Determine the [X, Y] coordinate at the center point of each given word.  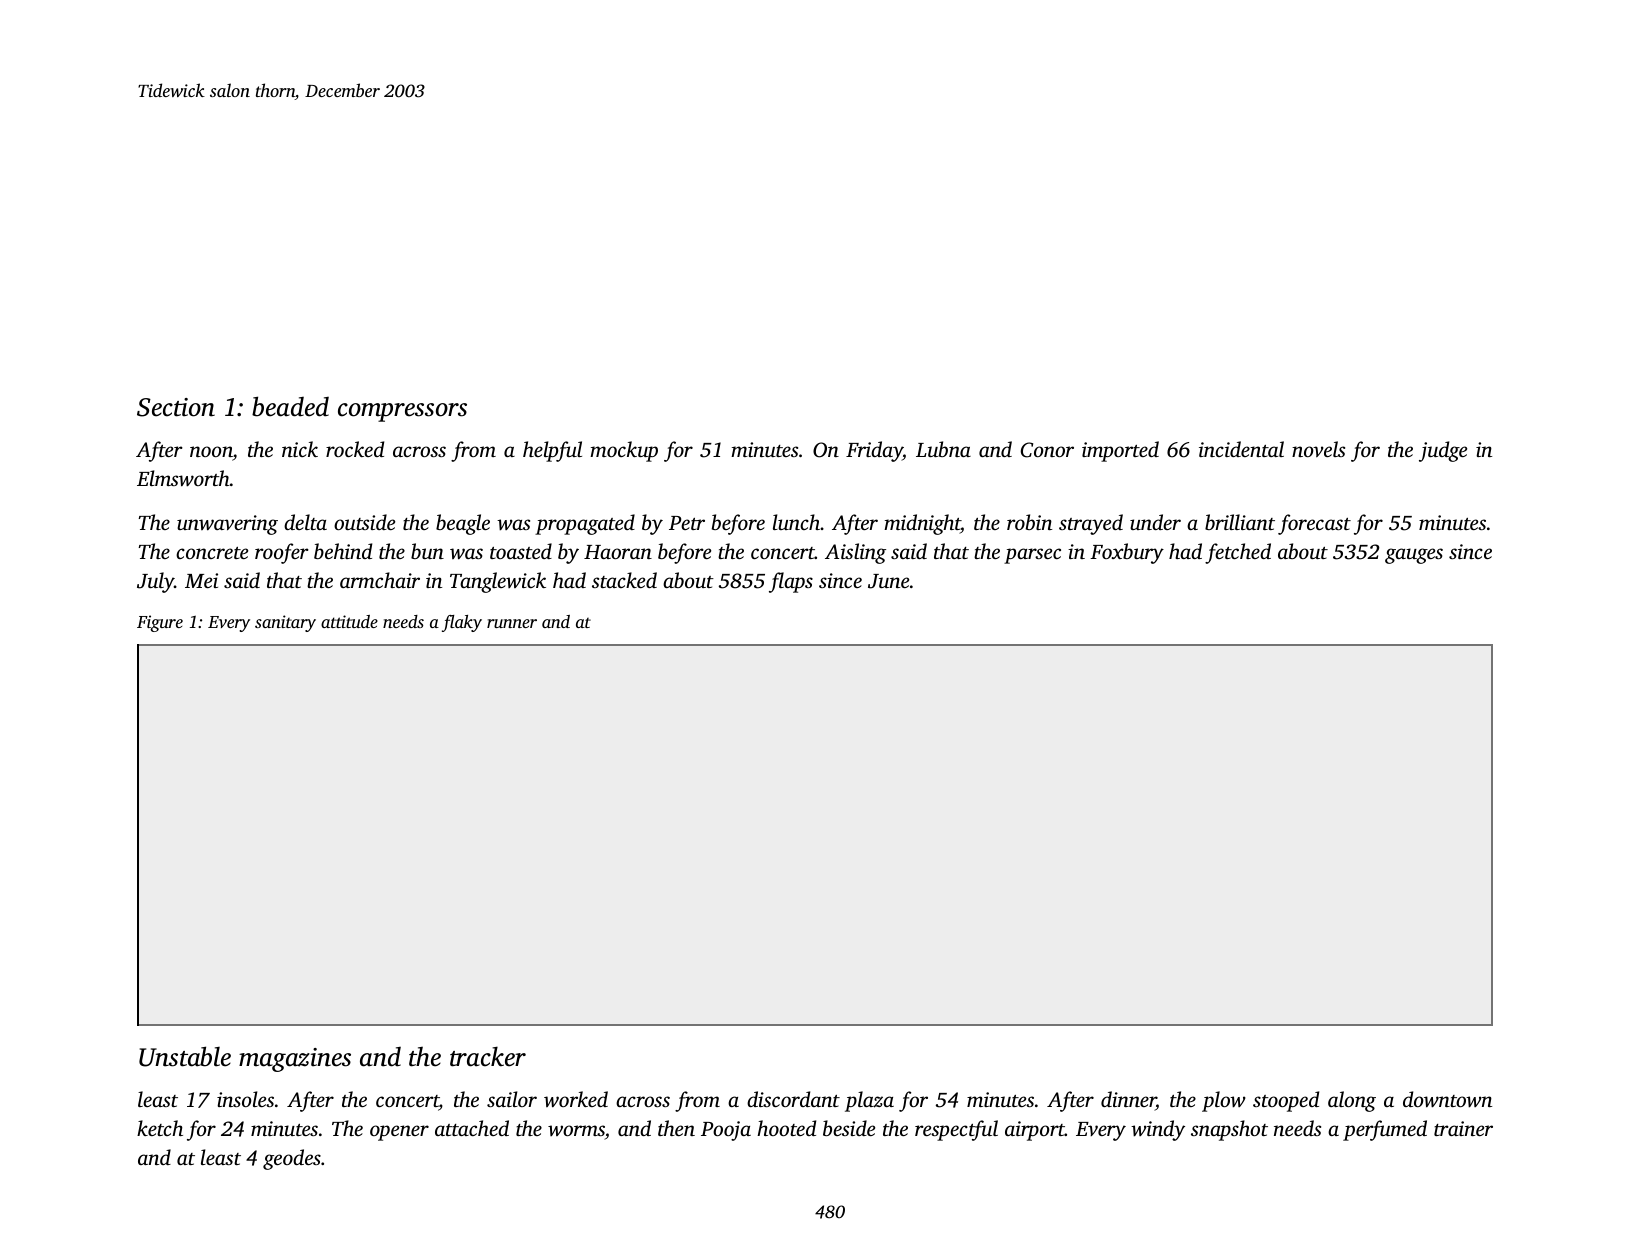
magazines [295, 1060]
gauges [1414, 556]
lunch [796, 522]
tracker [488, 1056]
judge [1443, 451]
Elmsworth [183, 478]
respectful [956, 1130]
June [888, 581]
